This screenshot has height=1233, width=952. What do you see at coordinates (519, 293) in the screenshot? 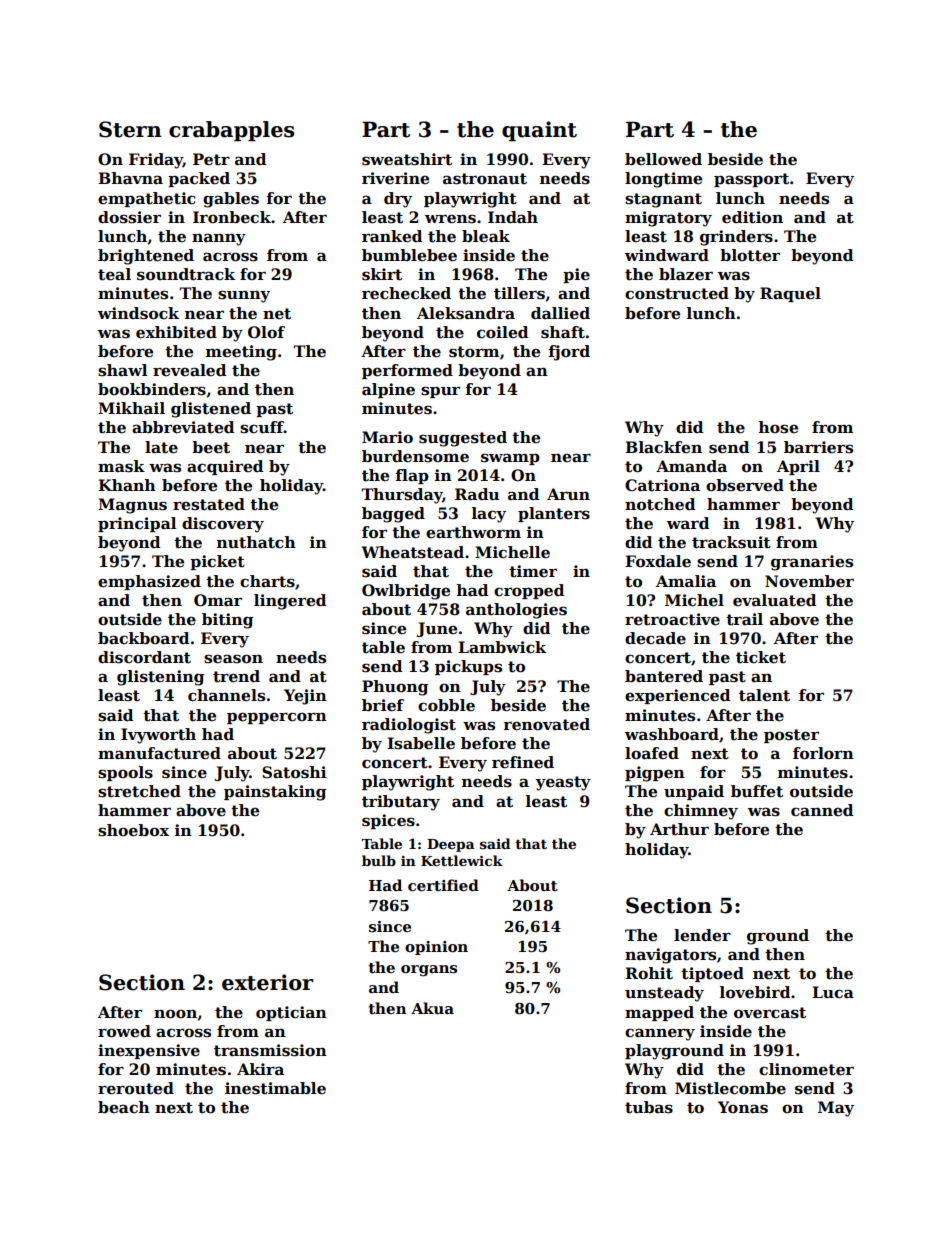
I see `tillers` at bounding box center [519, 293].
